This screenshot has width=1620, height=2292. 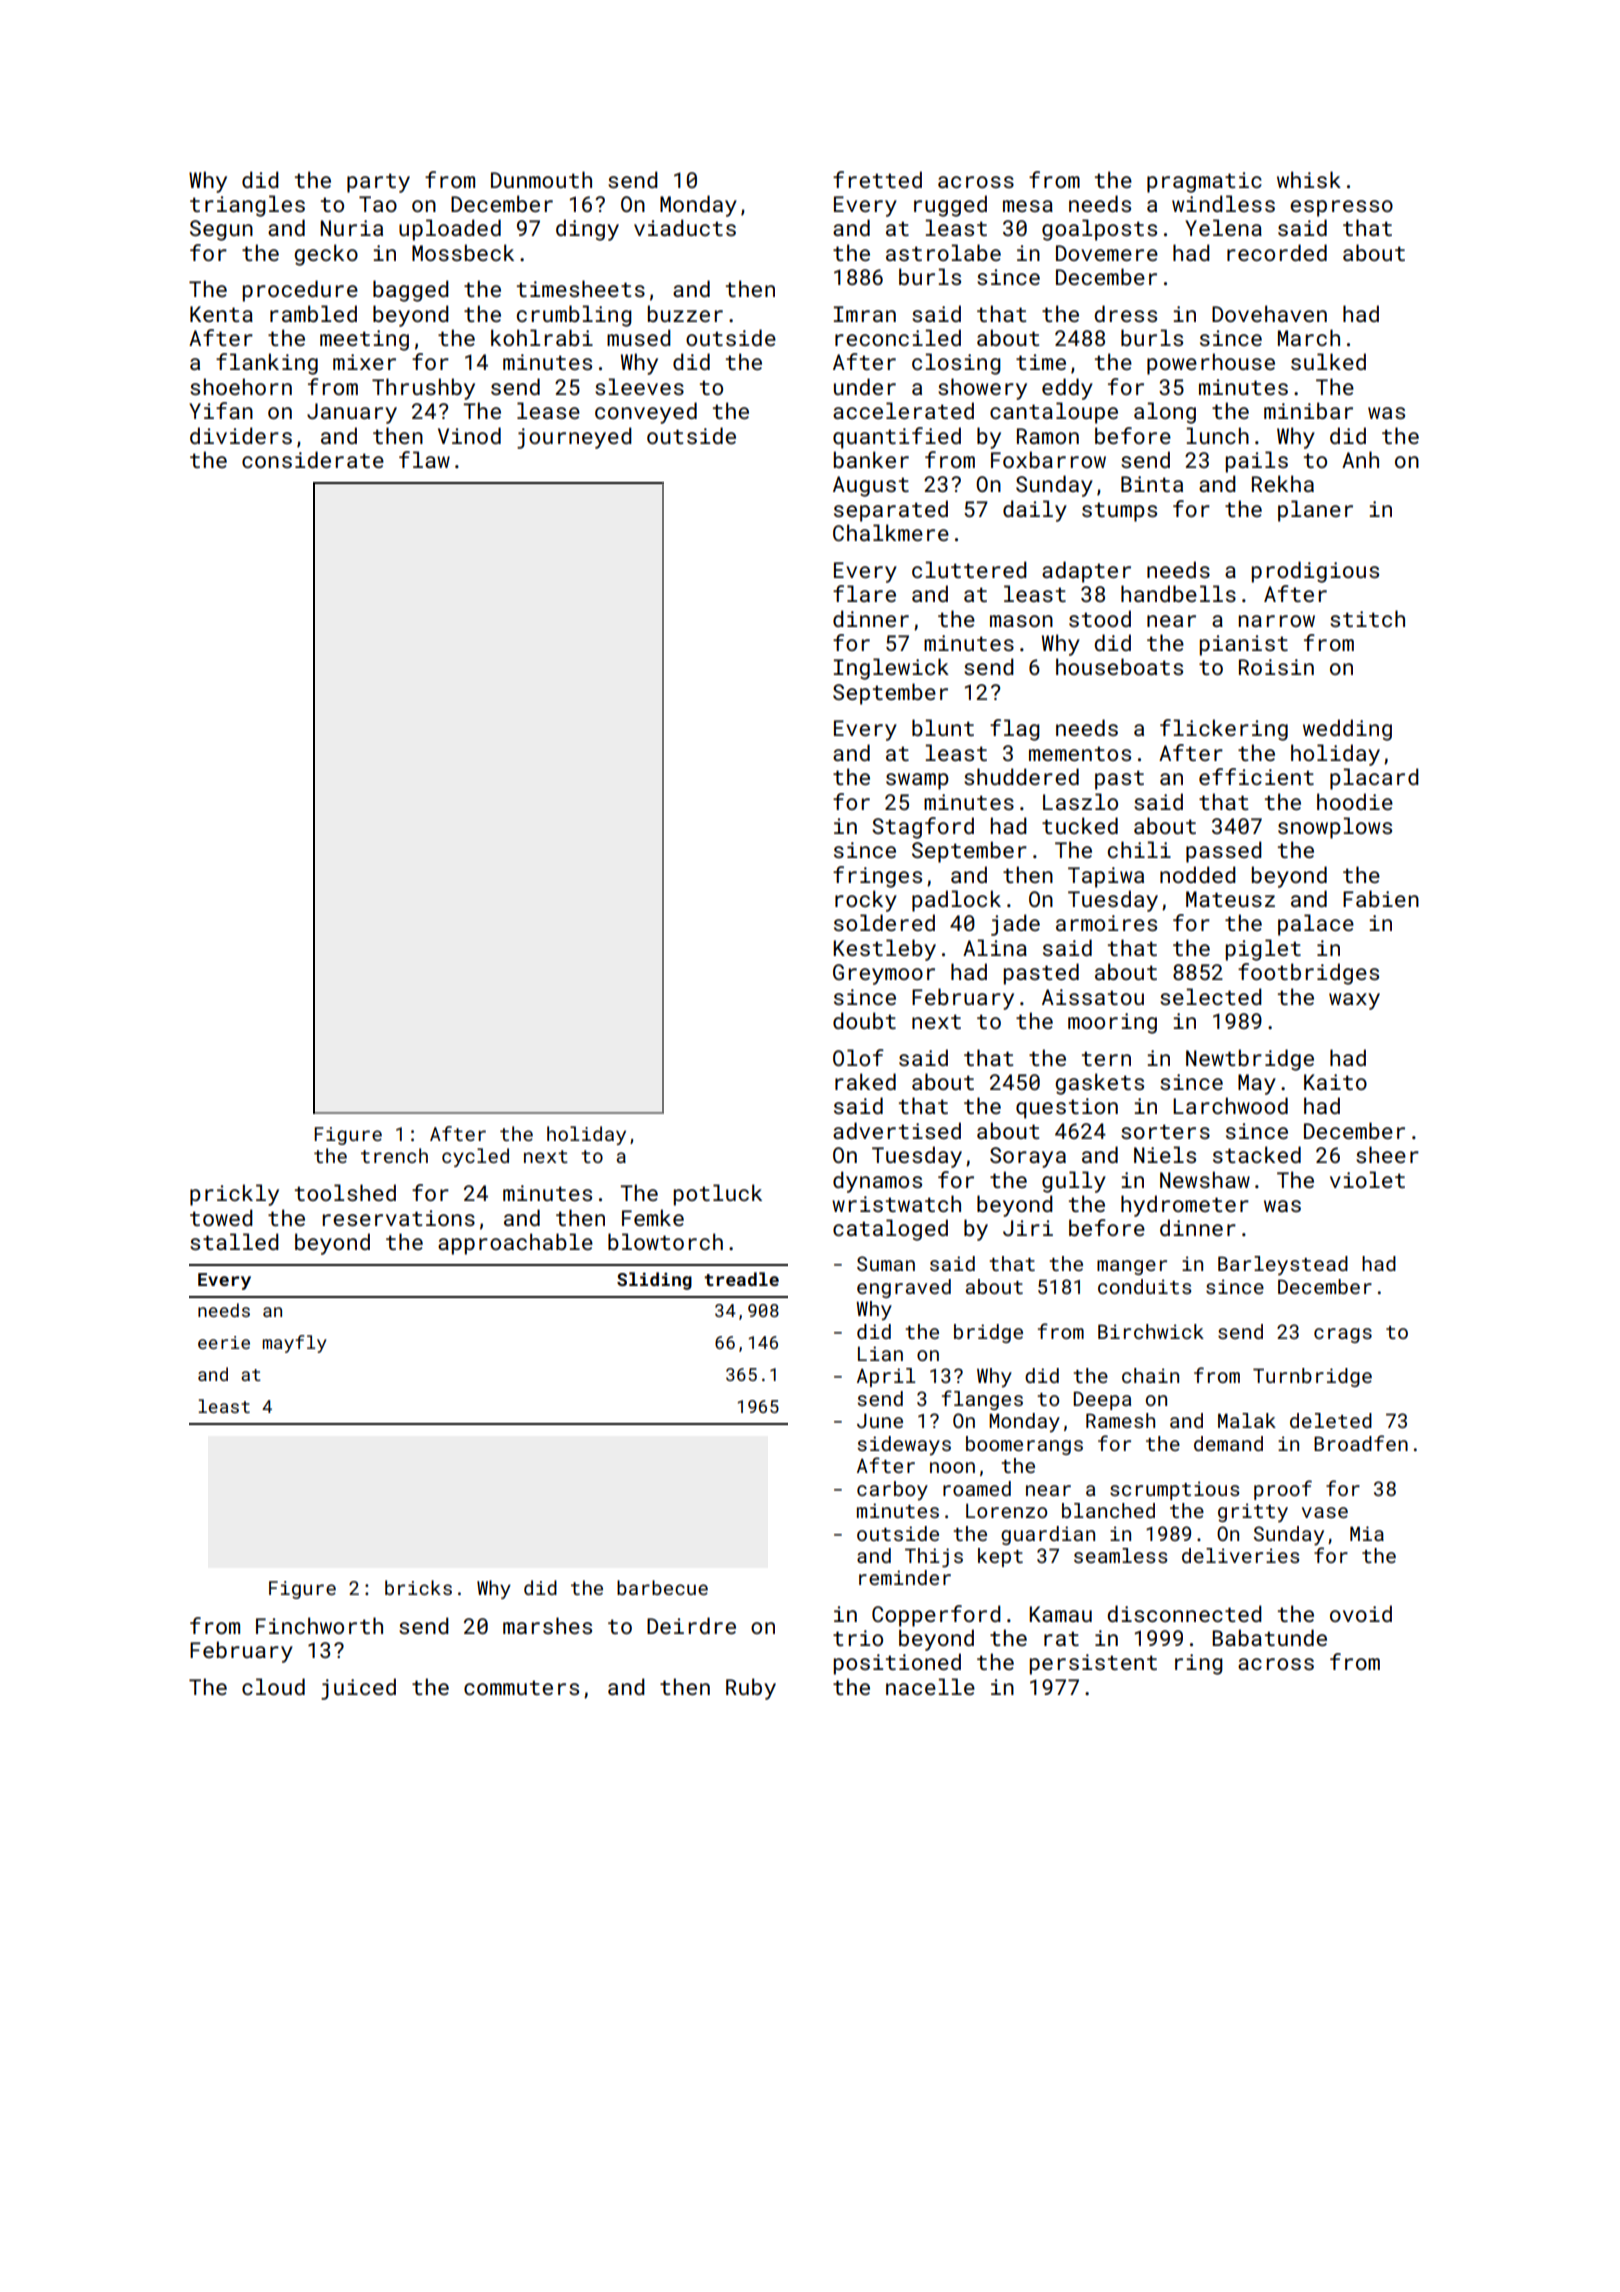 What do you see at coordinates (1309, 179) in the screenshot?
I see `whisk` at bounding box center [1309, 179].
